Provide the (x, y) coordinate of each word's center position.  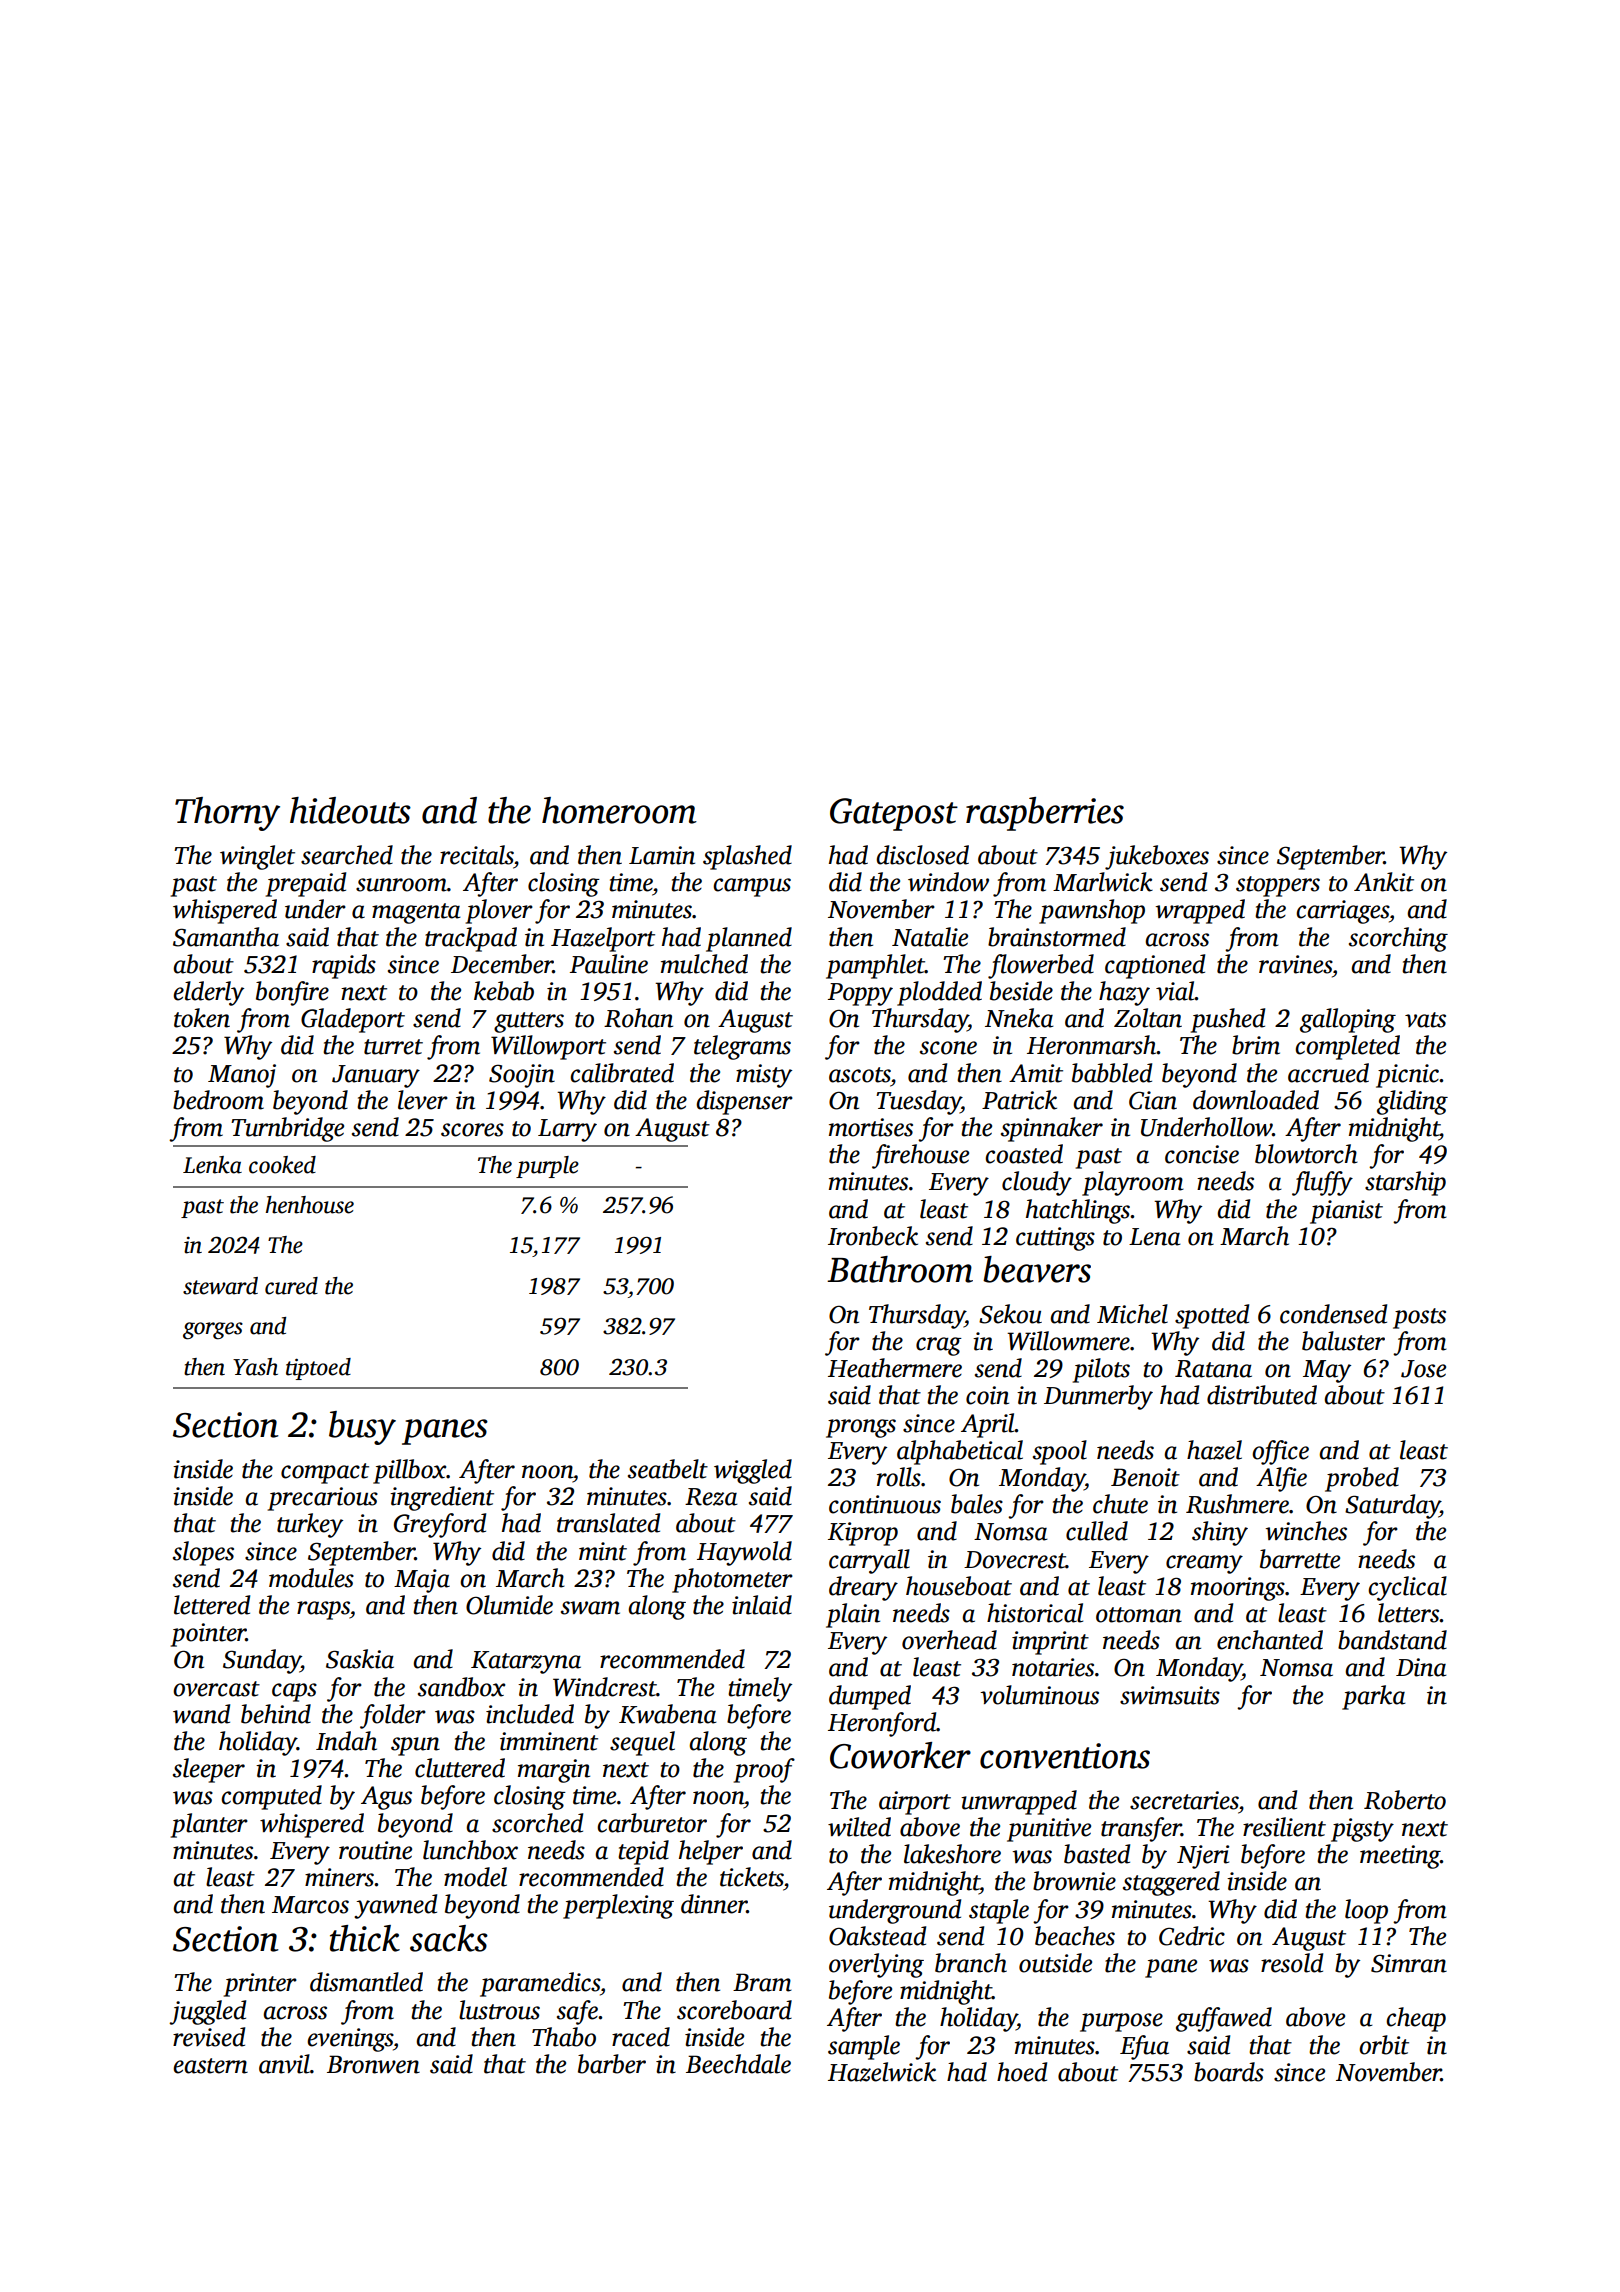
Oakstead (877, 1936)
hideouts (350, 810)
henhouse (310, 1205)
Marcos (310, 1905)
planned (749, 939)
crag (939, 1346)
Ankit (1384, 882)
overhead (949, 1640)
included (530, 1714)
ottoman (1139, 1615)
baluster (1343, 1341)
